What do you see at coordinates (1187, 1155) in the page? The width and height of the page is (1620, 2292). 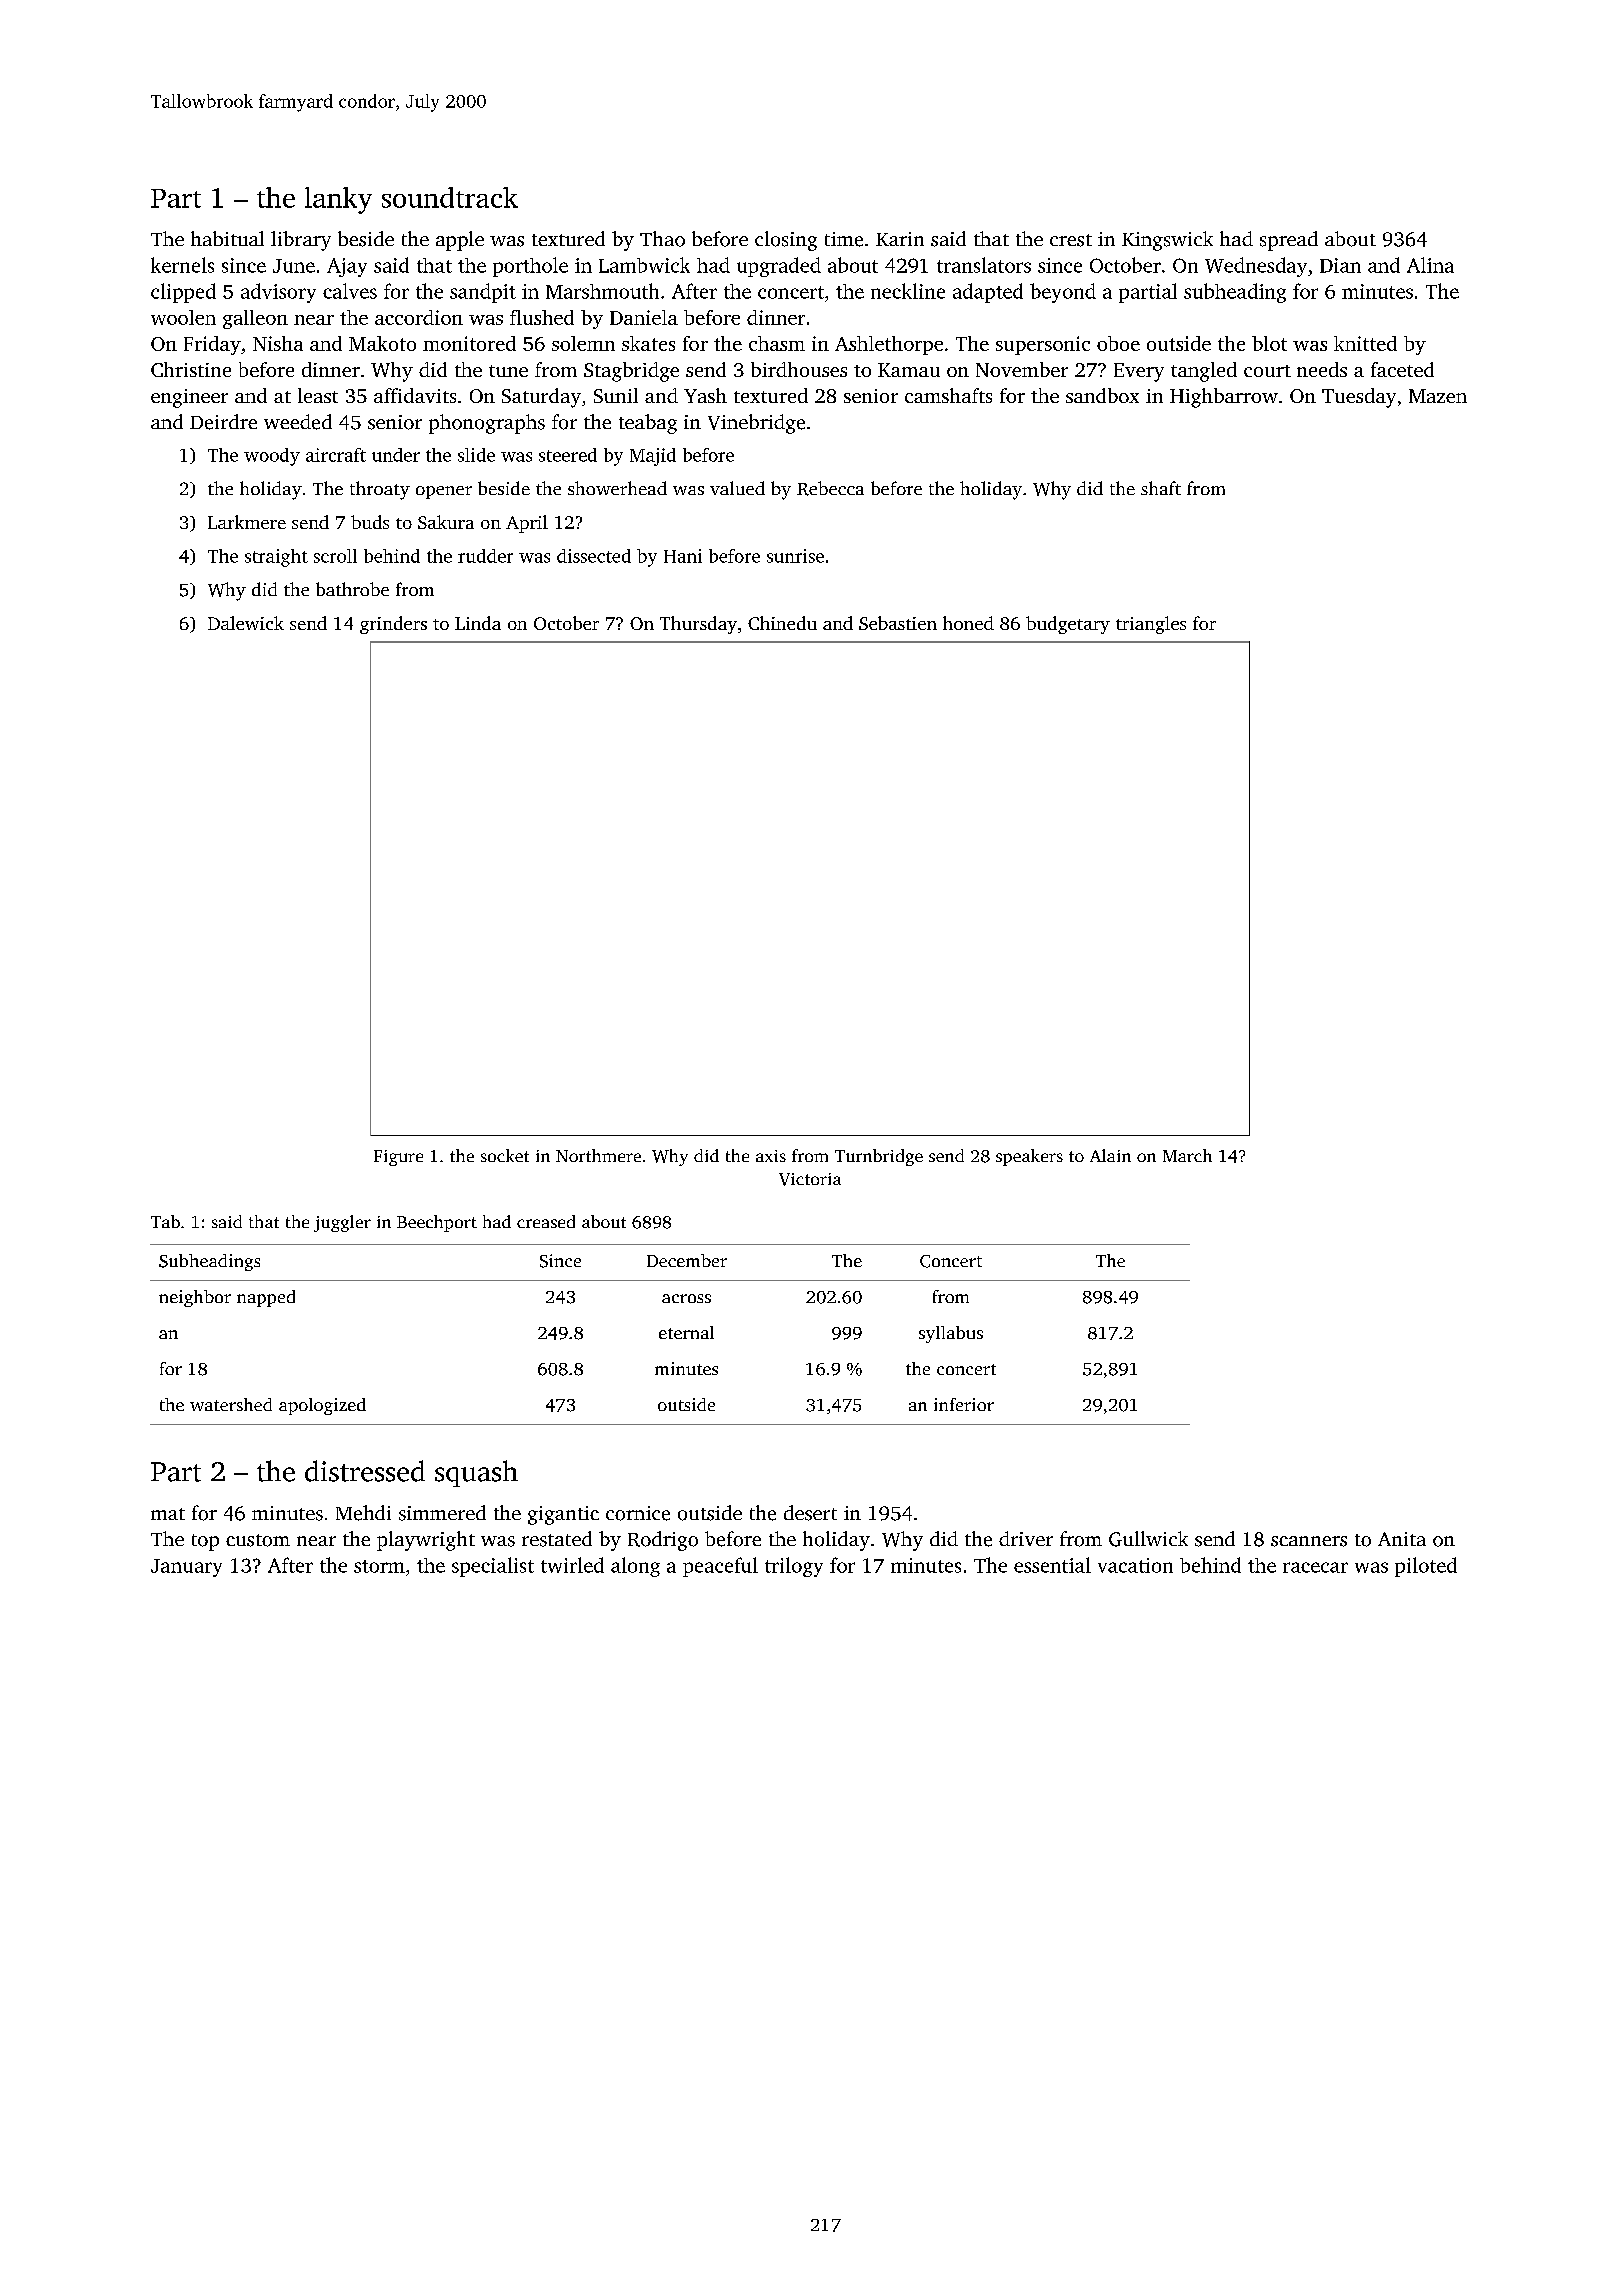 I see `March` at bounding box center [1187, 1155].
